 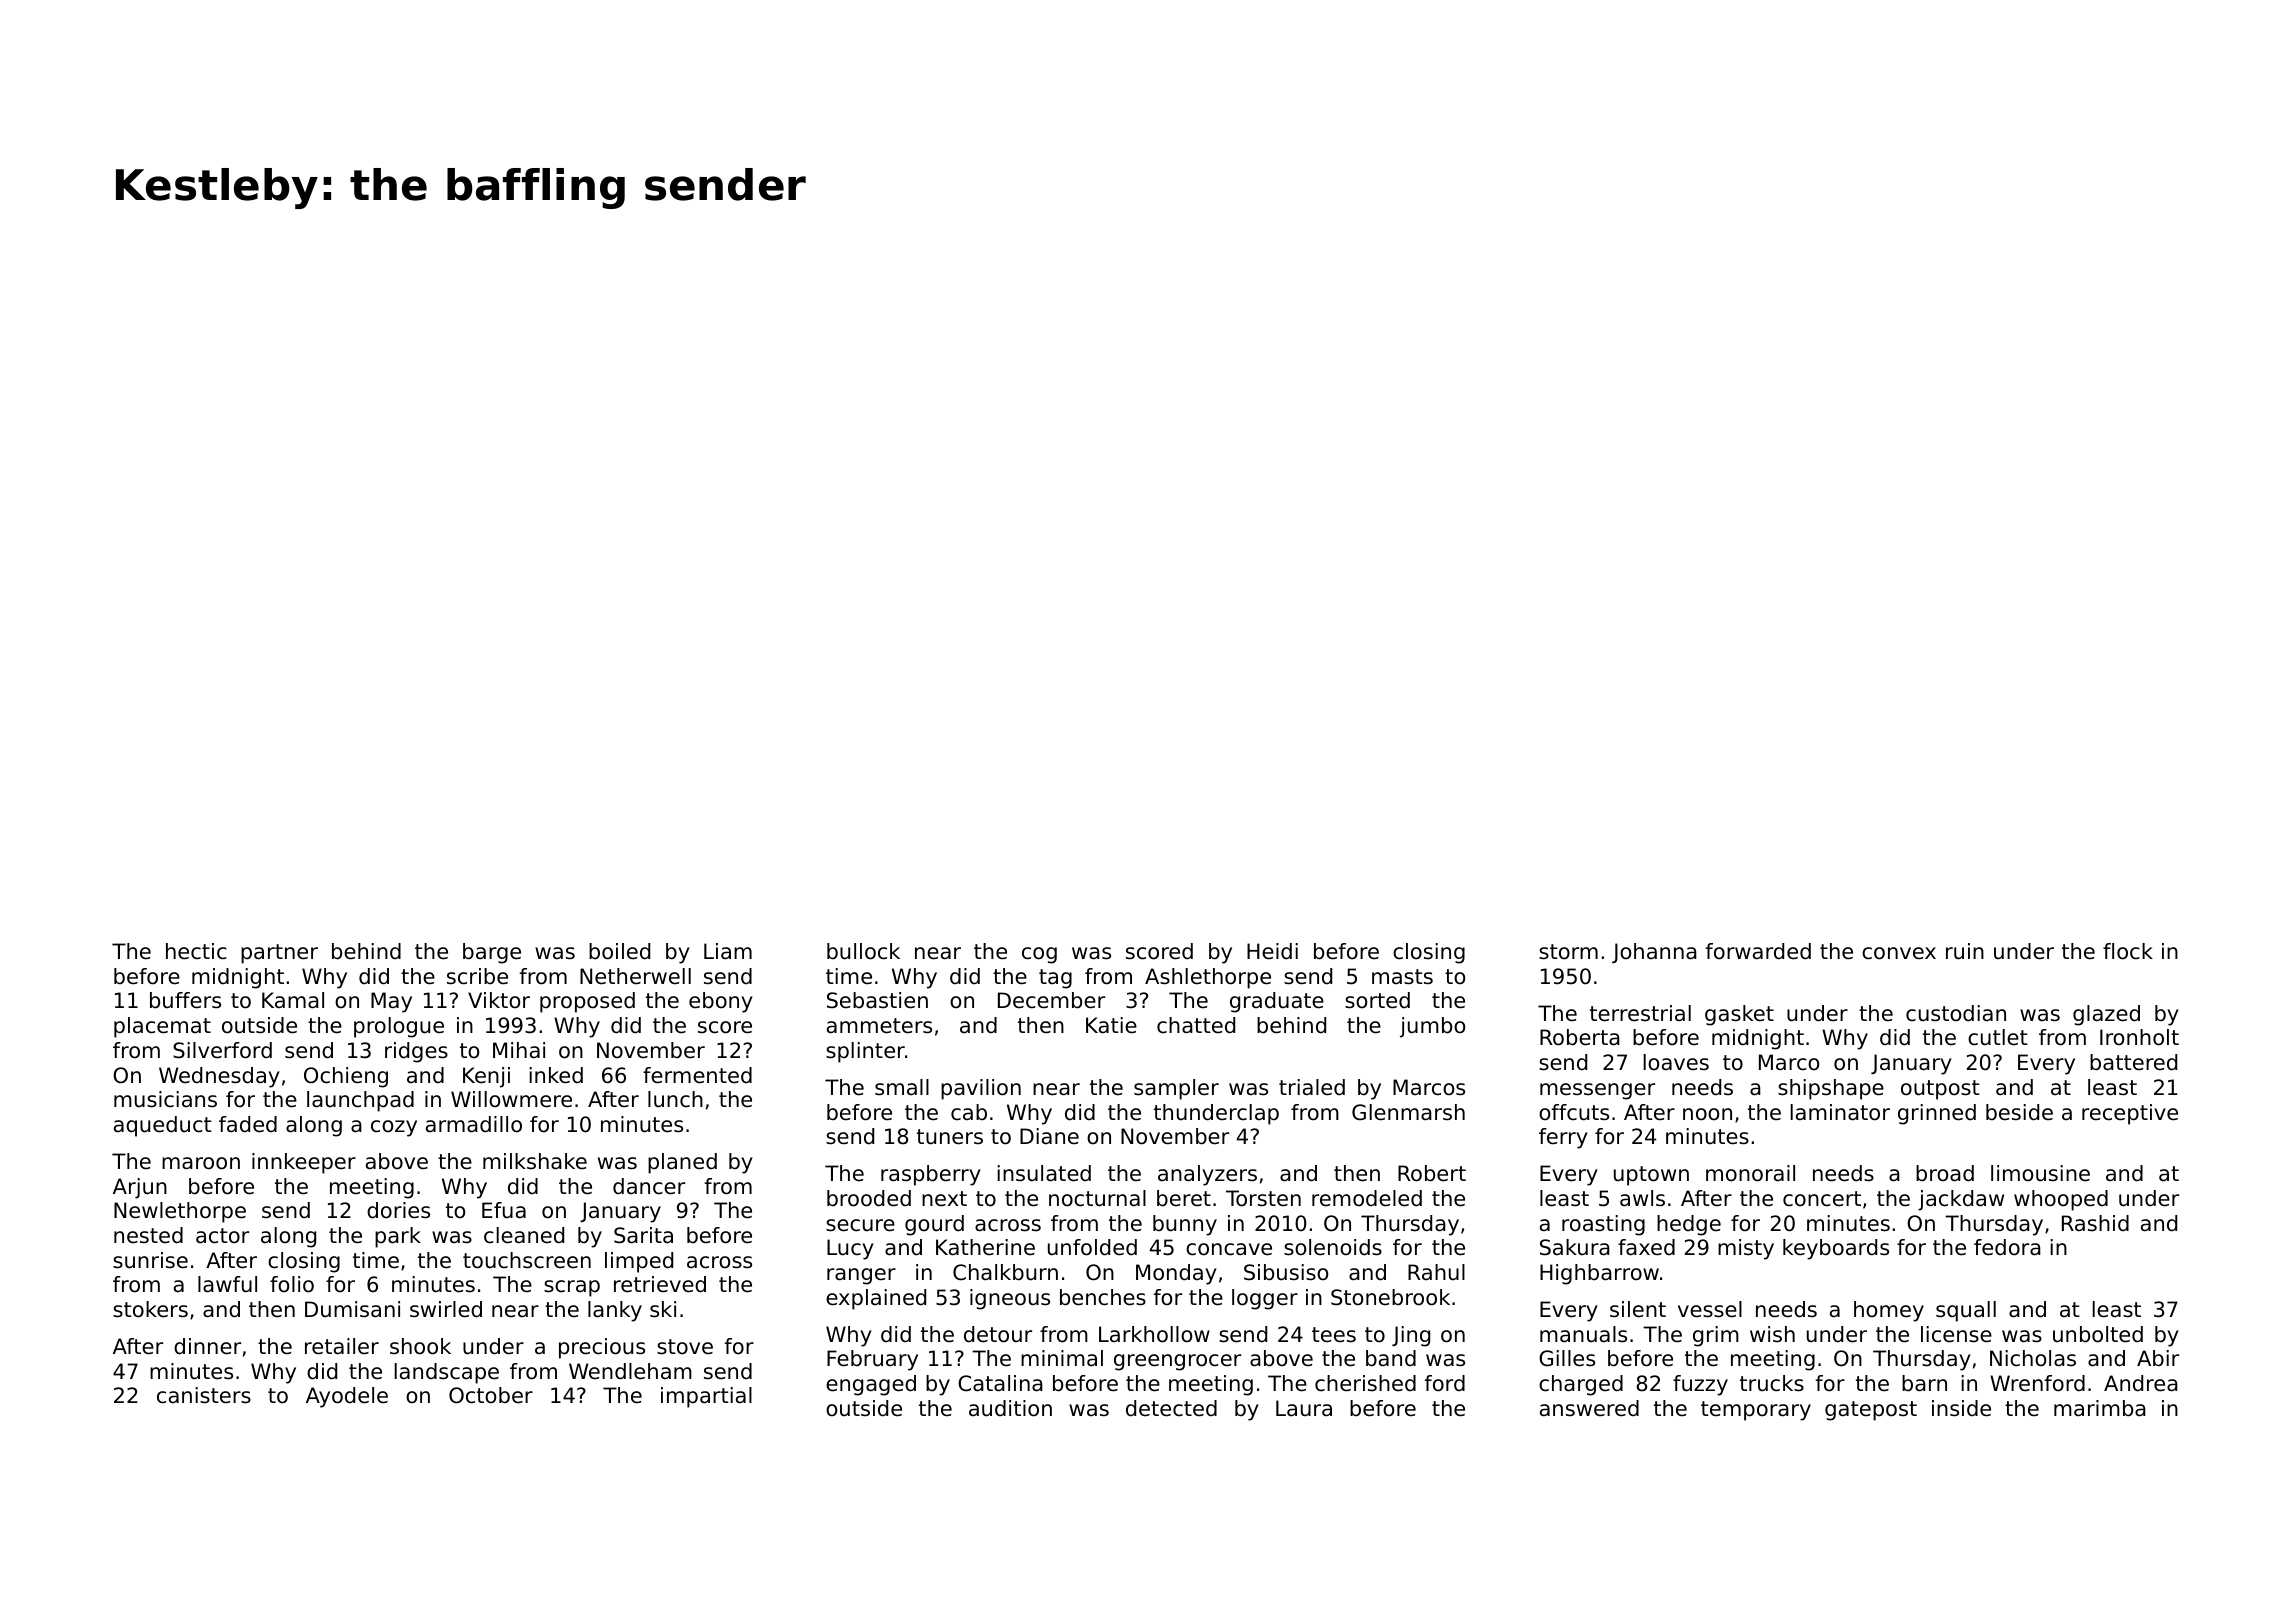 What do you see at coordinates (279, 954) in the image?
I see `partner` at bounding box center [279, 954].
